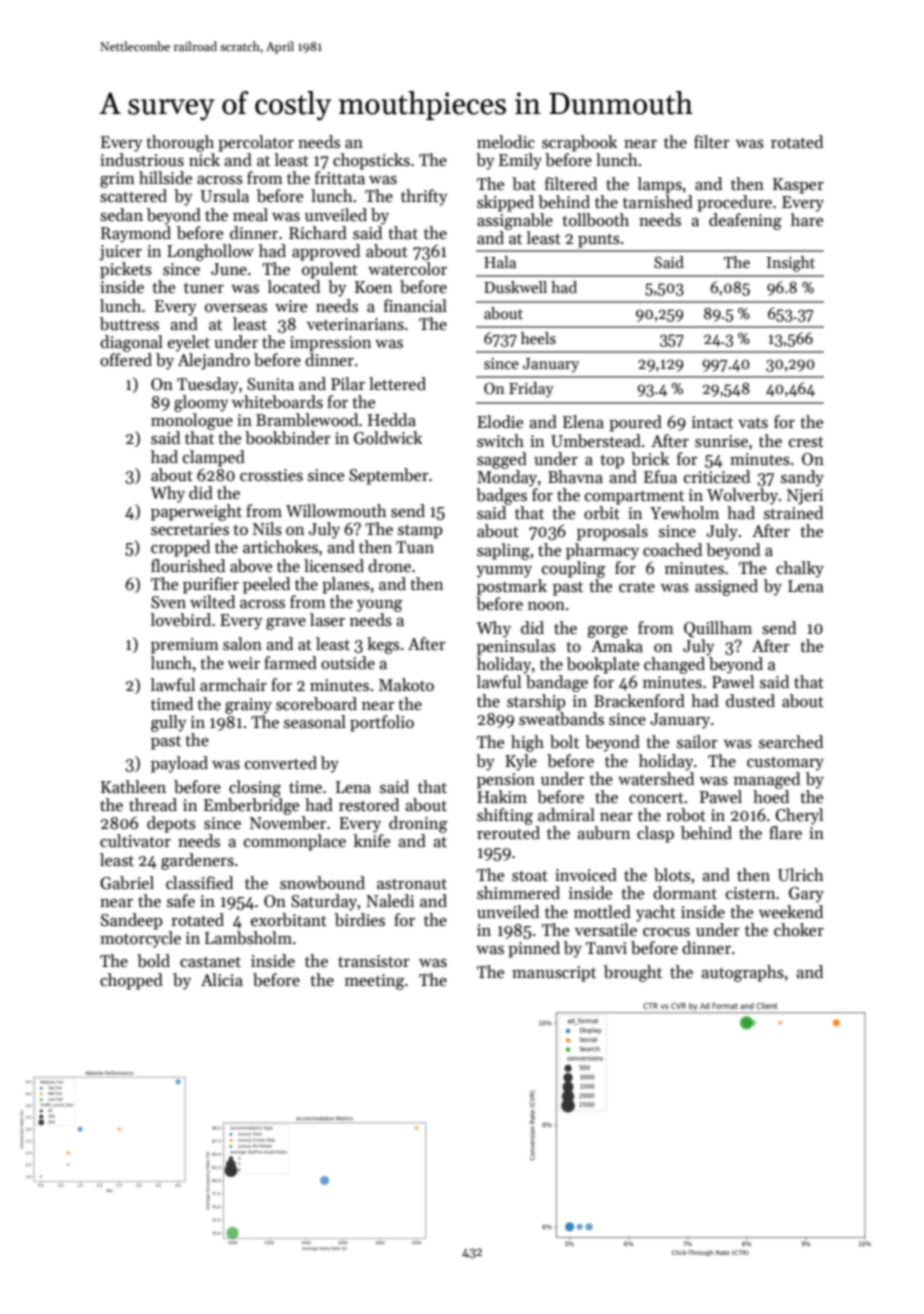 This document has width=924, height=1314. I want to click on Koen, so click(373, 287).
